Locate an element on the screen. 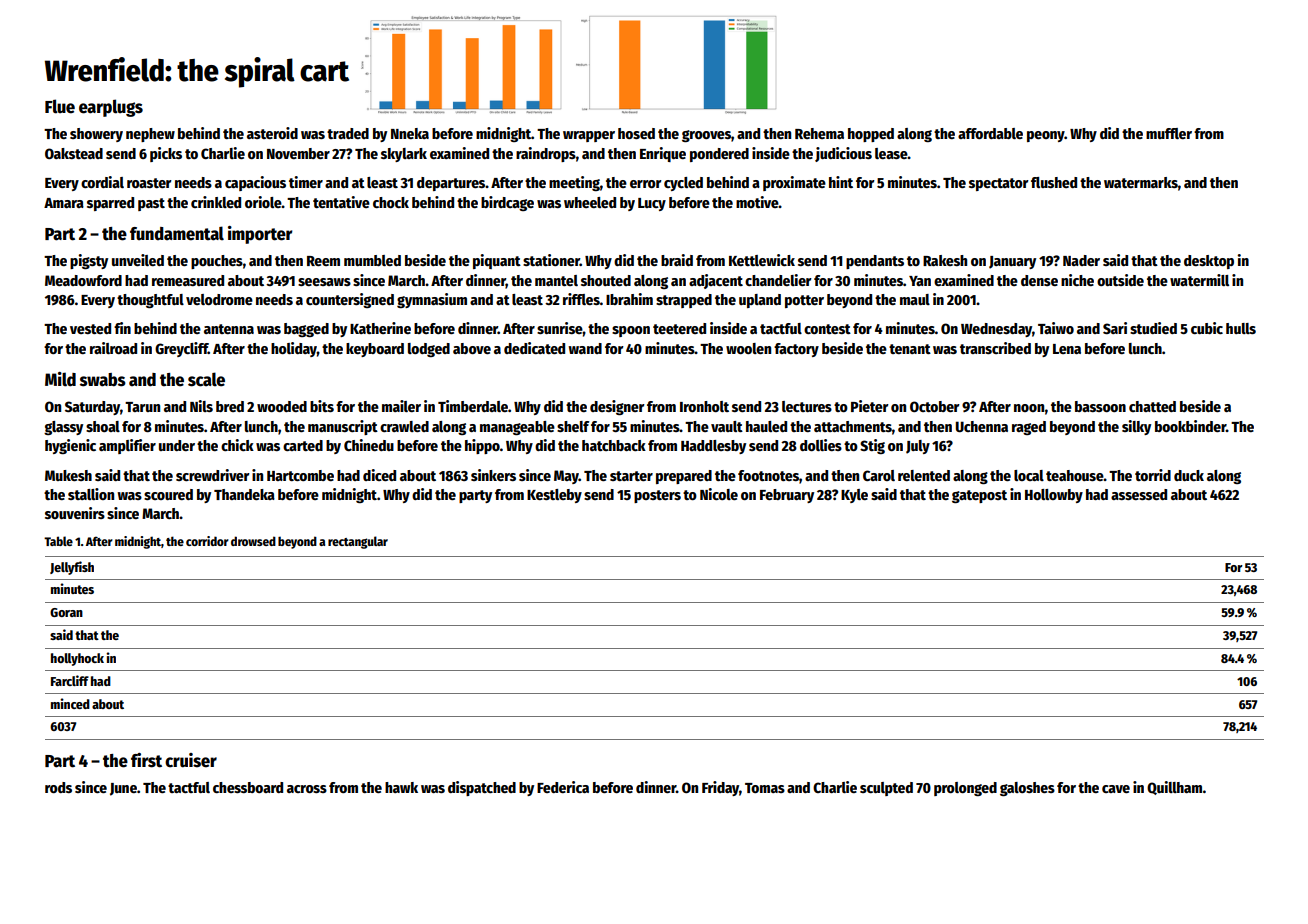 The width and height of the screenshot is (1308, 924). rods is located at coordinates (58, 787).
